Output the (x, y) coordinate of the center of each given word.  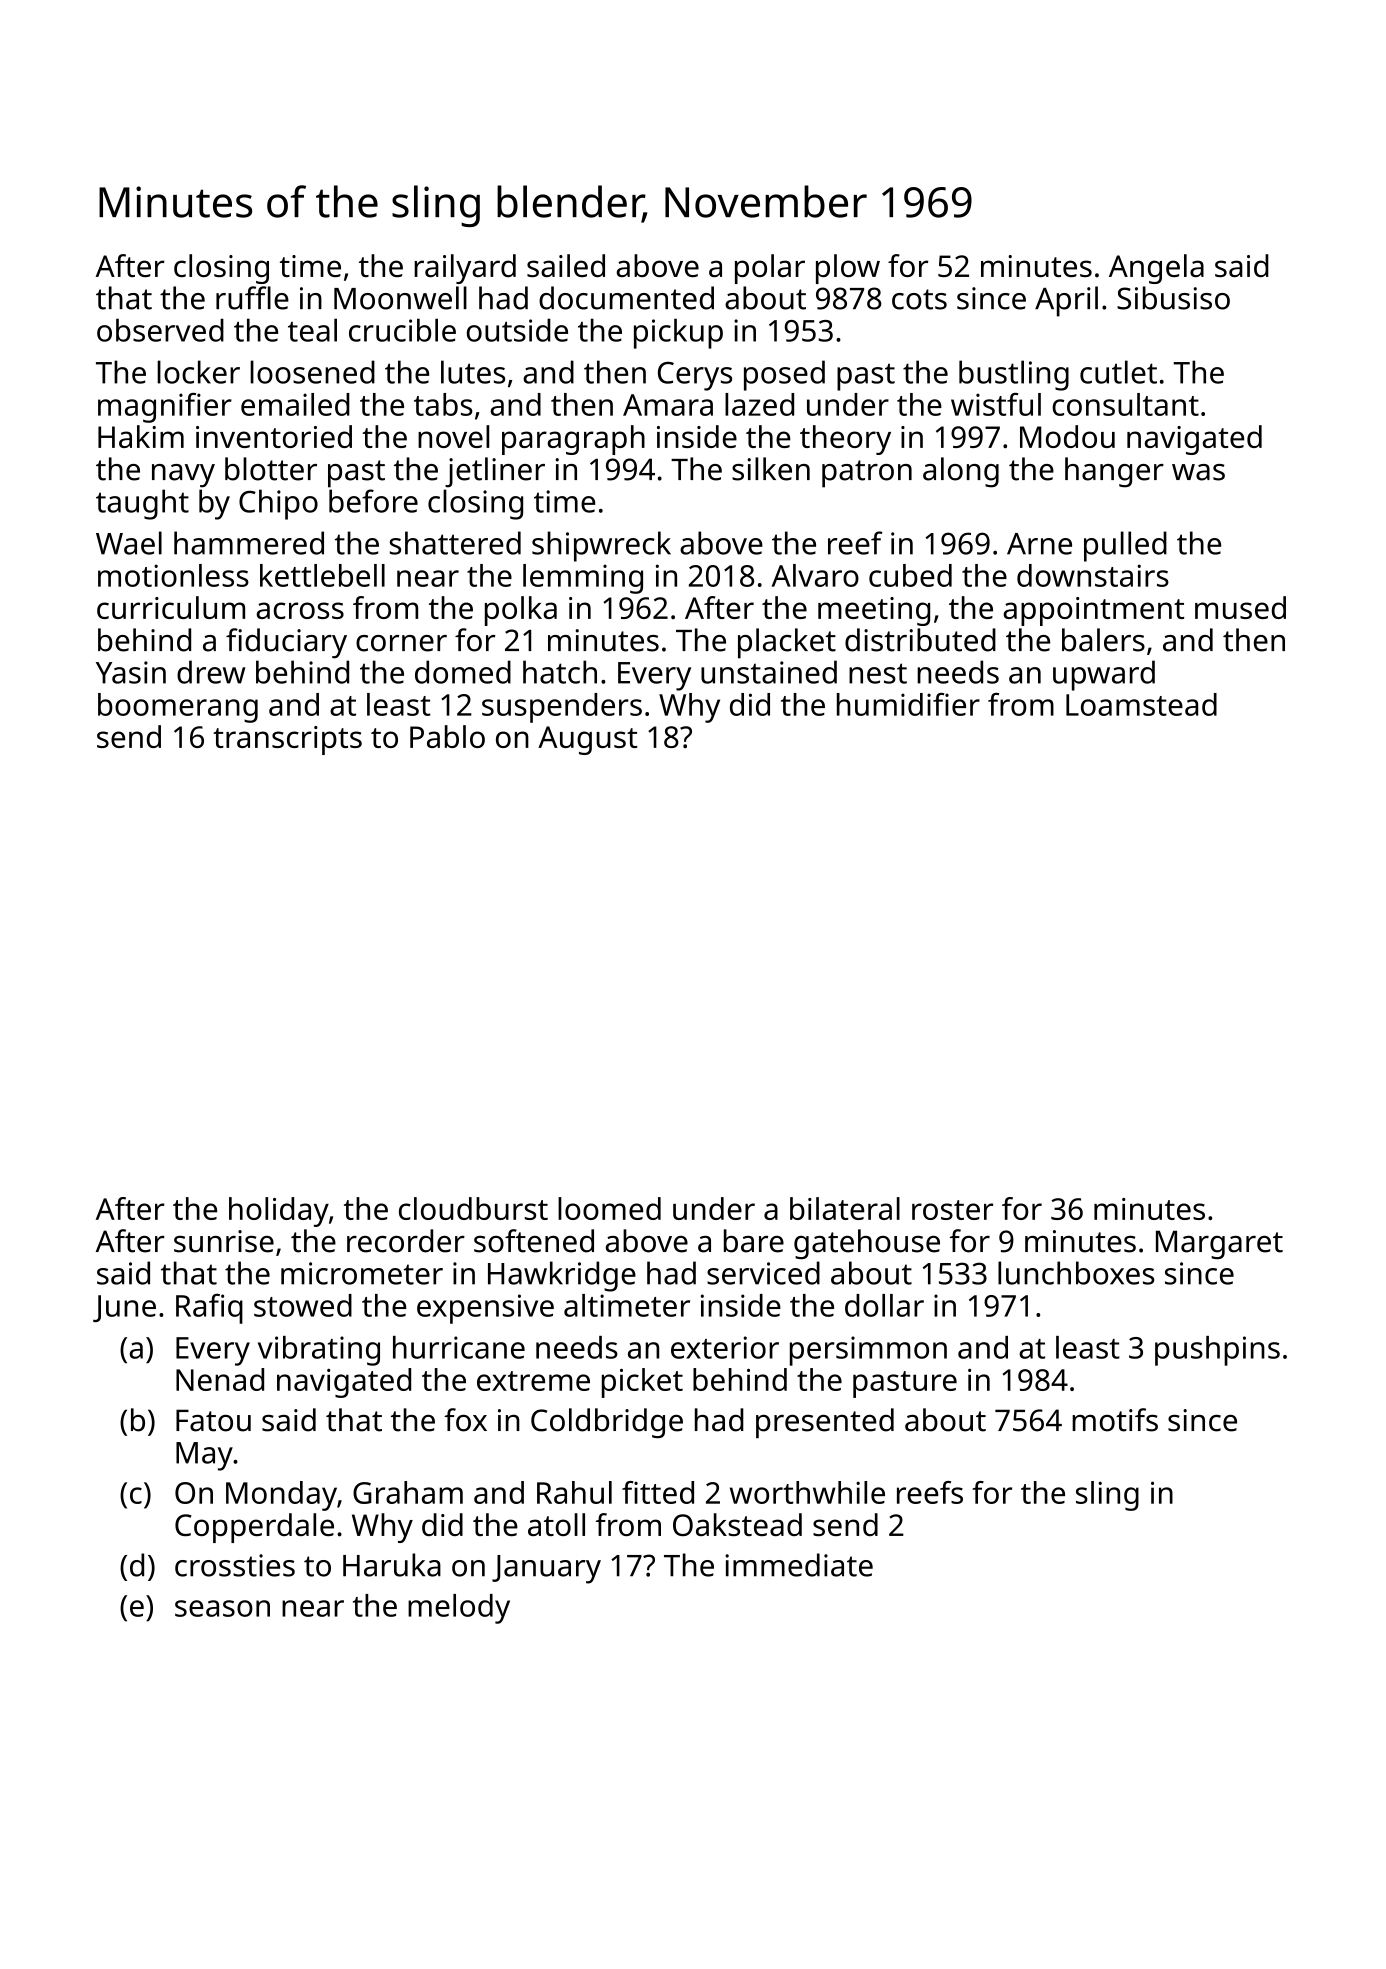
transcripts (287, 740)
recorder (406, 1241)
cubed (910, 575)
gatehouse (867, 1244)
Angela (1156, 269)
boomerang (178, 708)
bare (754, 1241)
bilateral (845, 1208)
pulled (1125, 546)
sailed (566, 265)
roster (952, 1210)
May (204, 1456)
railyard (465, 269)
